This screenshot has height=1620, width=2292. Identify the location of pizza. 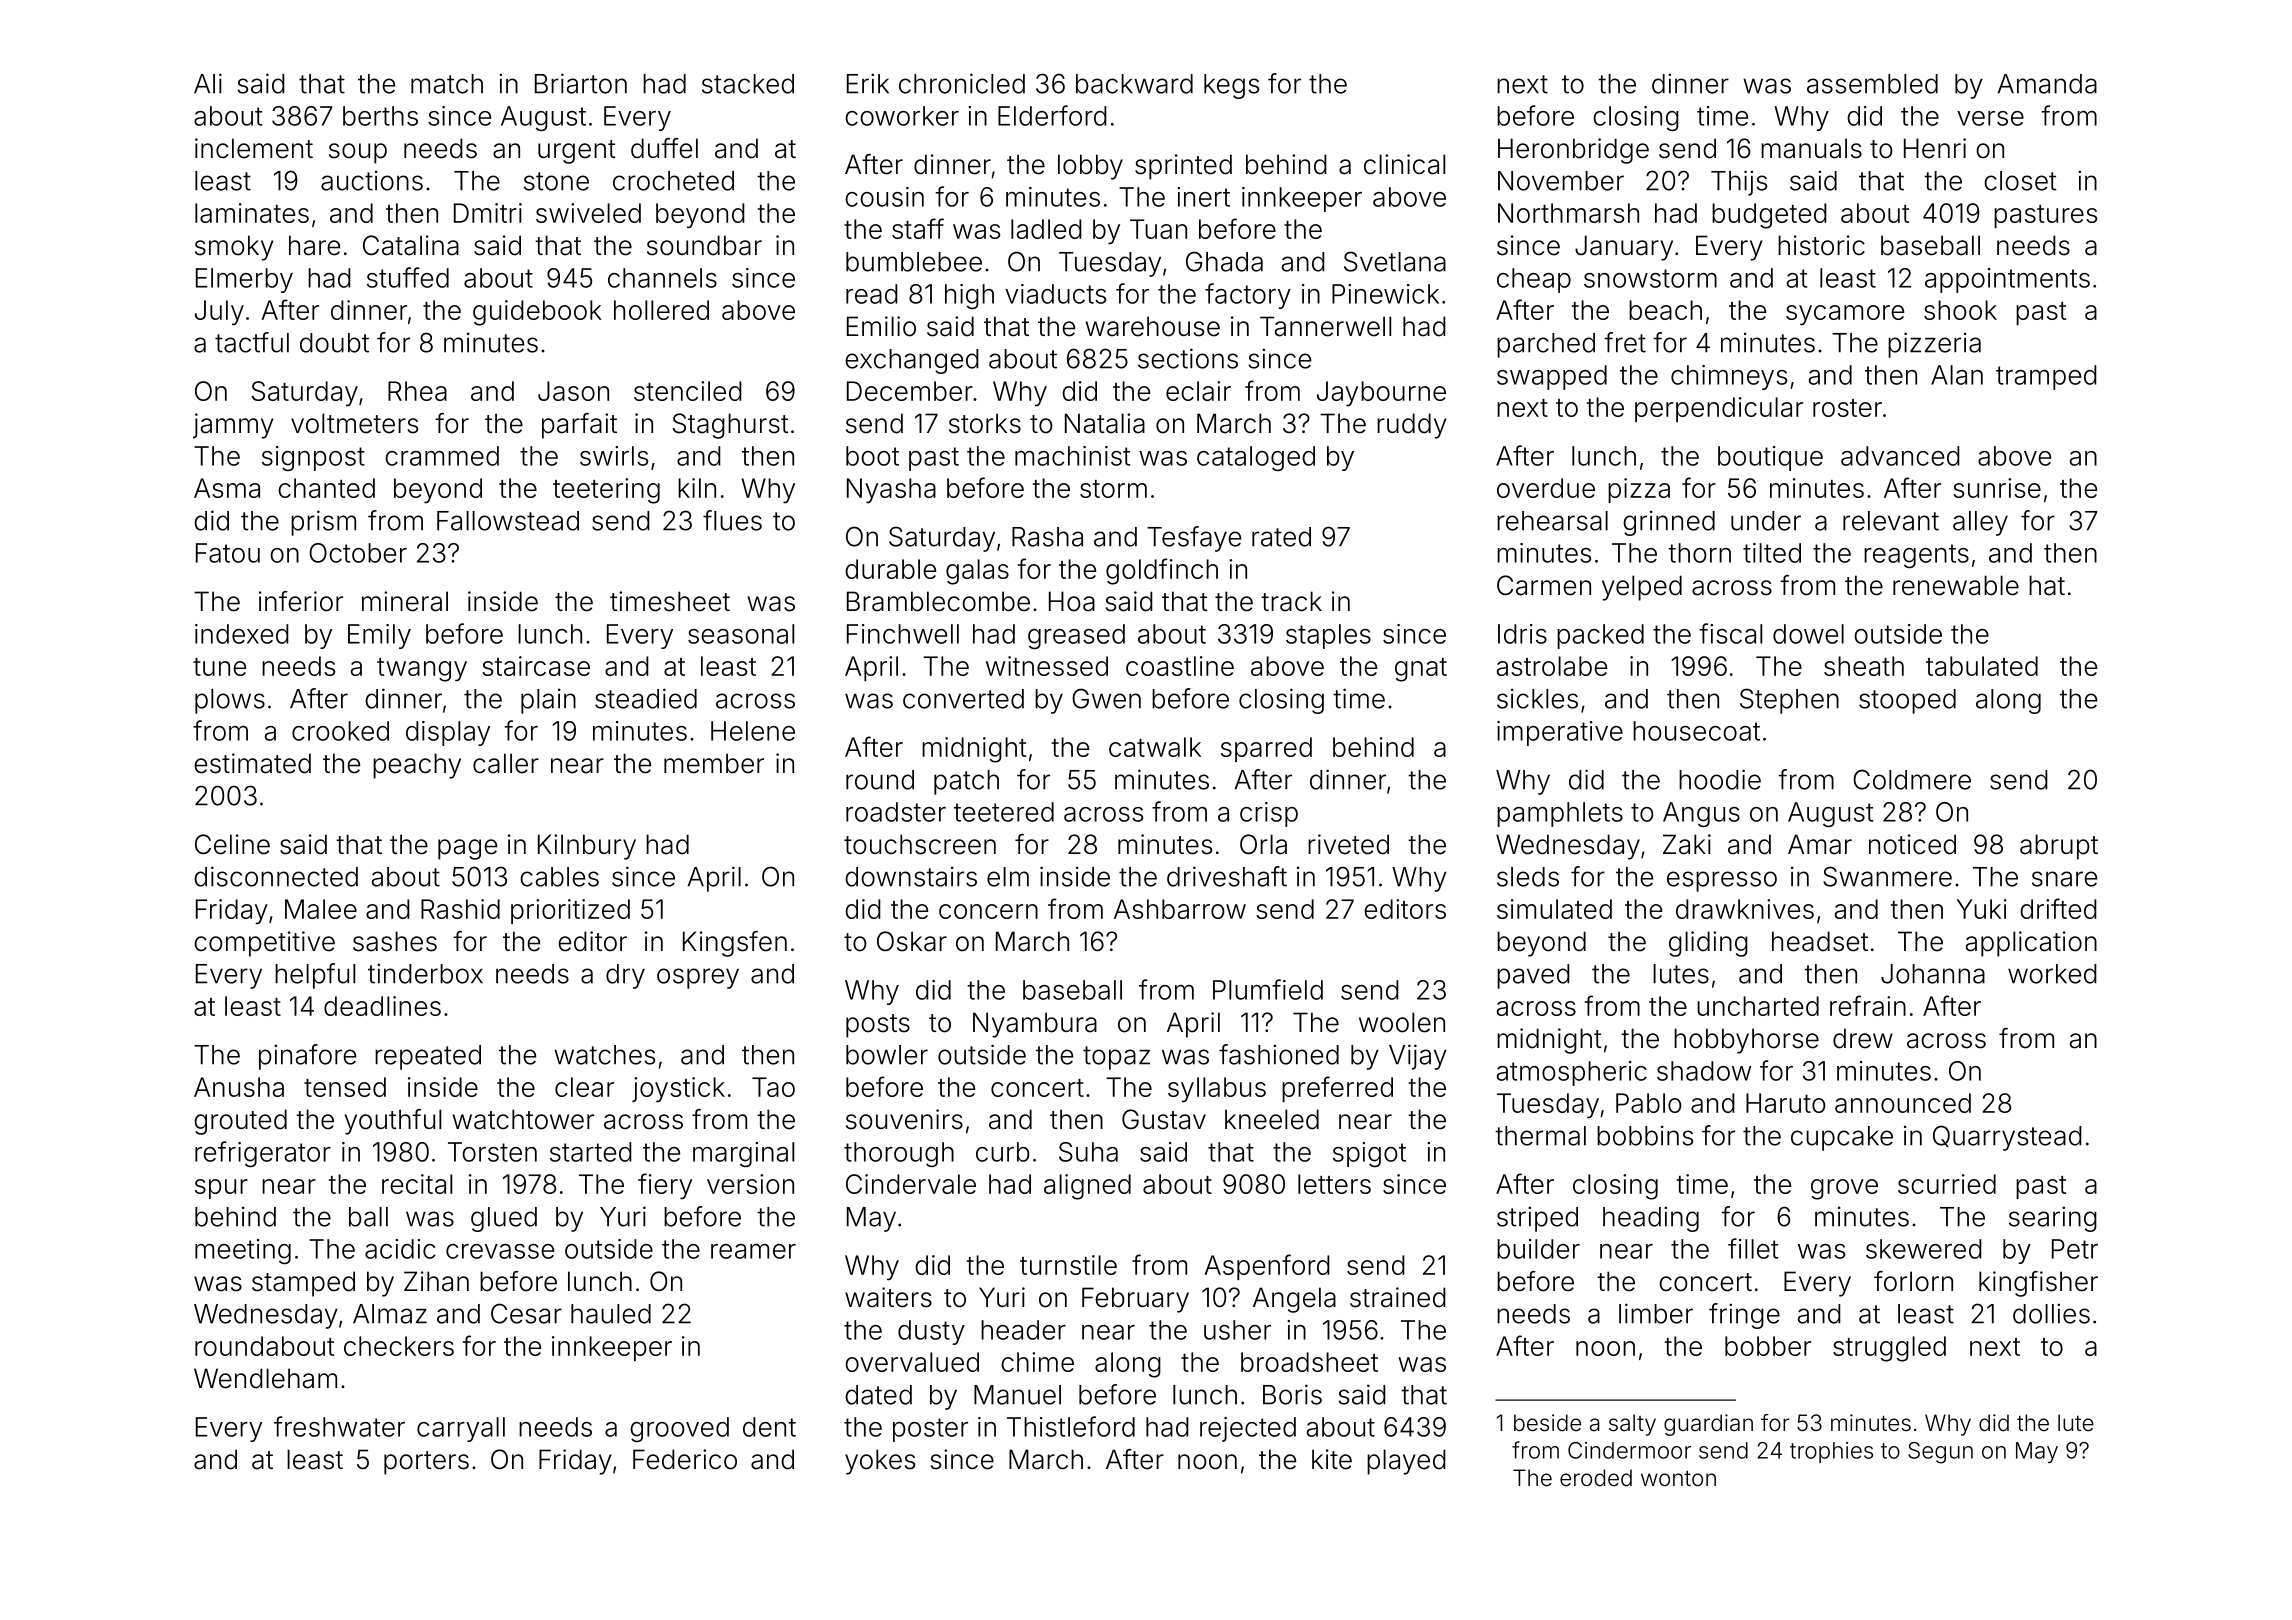
(1639, 490).
